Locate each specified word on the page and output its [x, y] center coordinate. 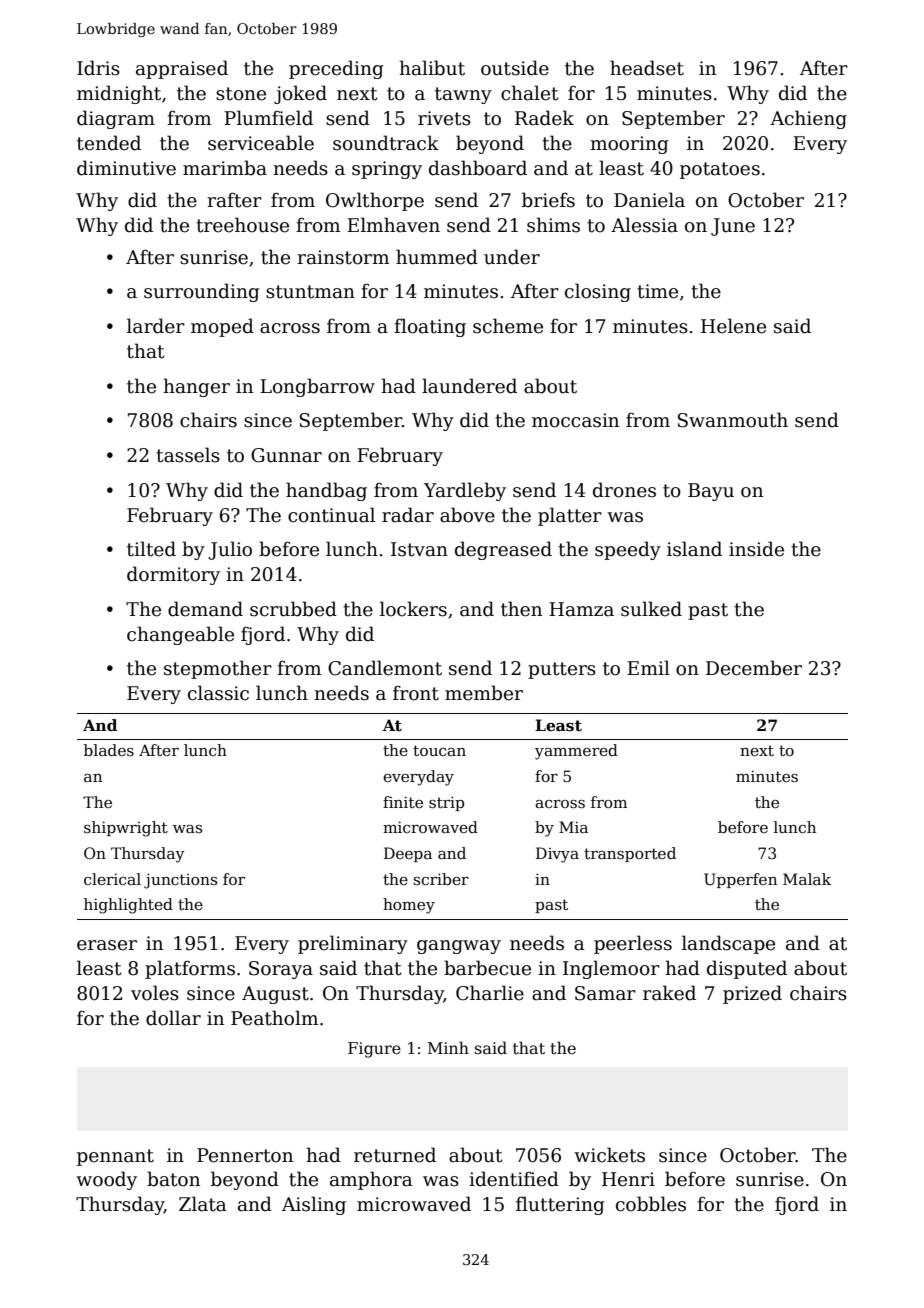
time [657, 291]
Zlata [203, 1204]
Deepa [408, 854]
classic [218, 693]
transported [630, 854]
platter [570, 516]
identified [514, 1179]
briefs [548, 200]
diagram [116, 119]
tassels [188, 455]
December [754, 668]
